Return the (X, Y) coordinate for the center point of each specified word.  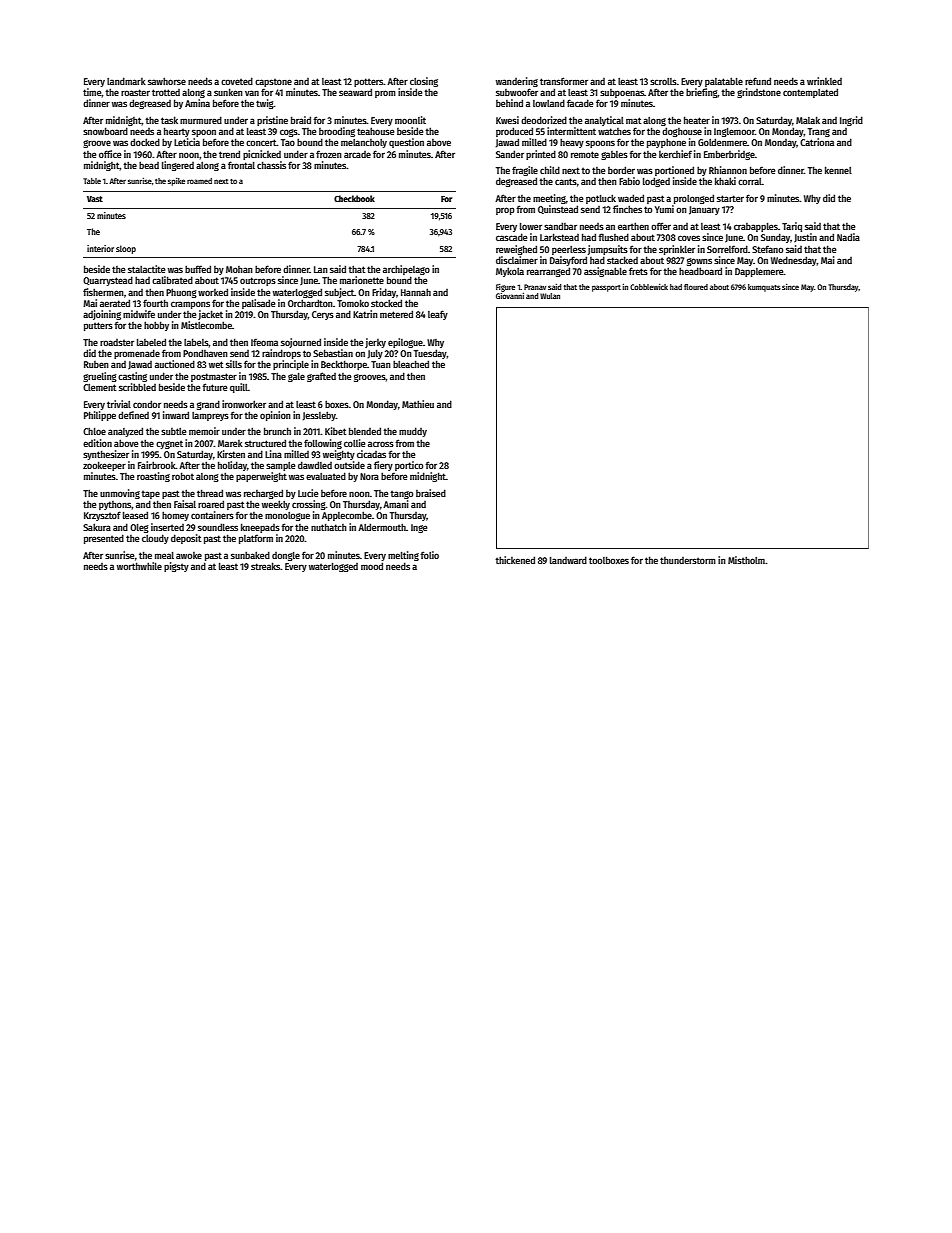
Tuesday (430, 354)
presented (104, 539)
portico (409, 466)
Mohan (239, 269)
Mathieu (418, 404)
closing (424, 82)
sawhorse (167, 81)
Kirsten (231, 454)
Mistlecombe (206, 325)
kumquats (764, 288)
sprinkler (677, 250)
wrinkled (824, 81)
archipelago (406, 270)
